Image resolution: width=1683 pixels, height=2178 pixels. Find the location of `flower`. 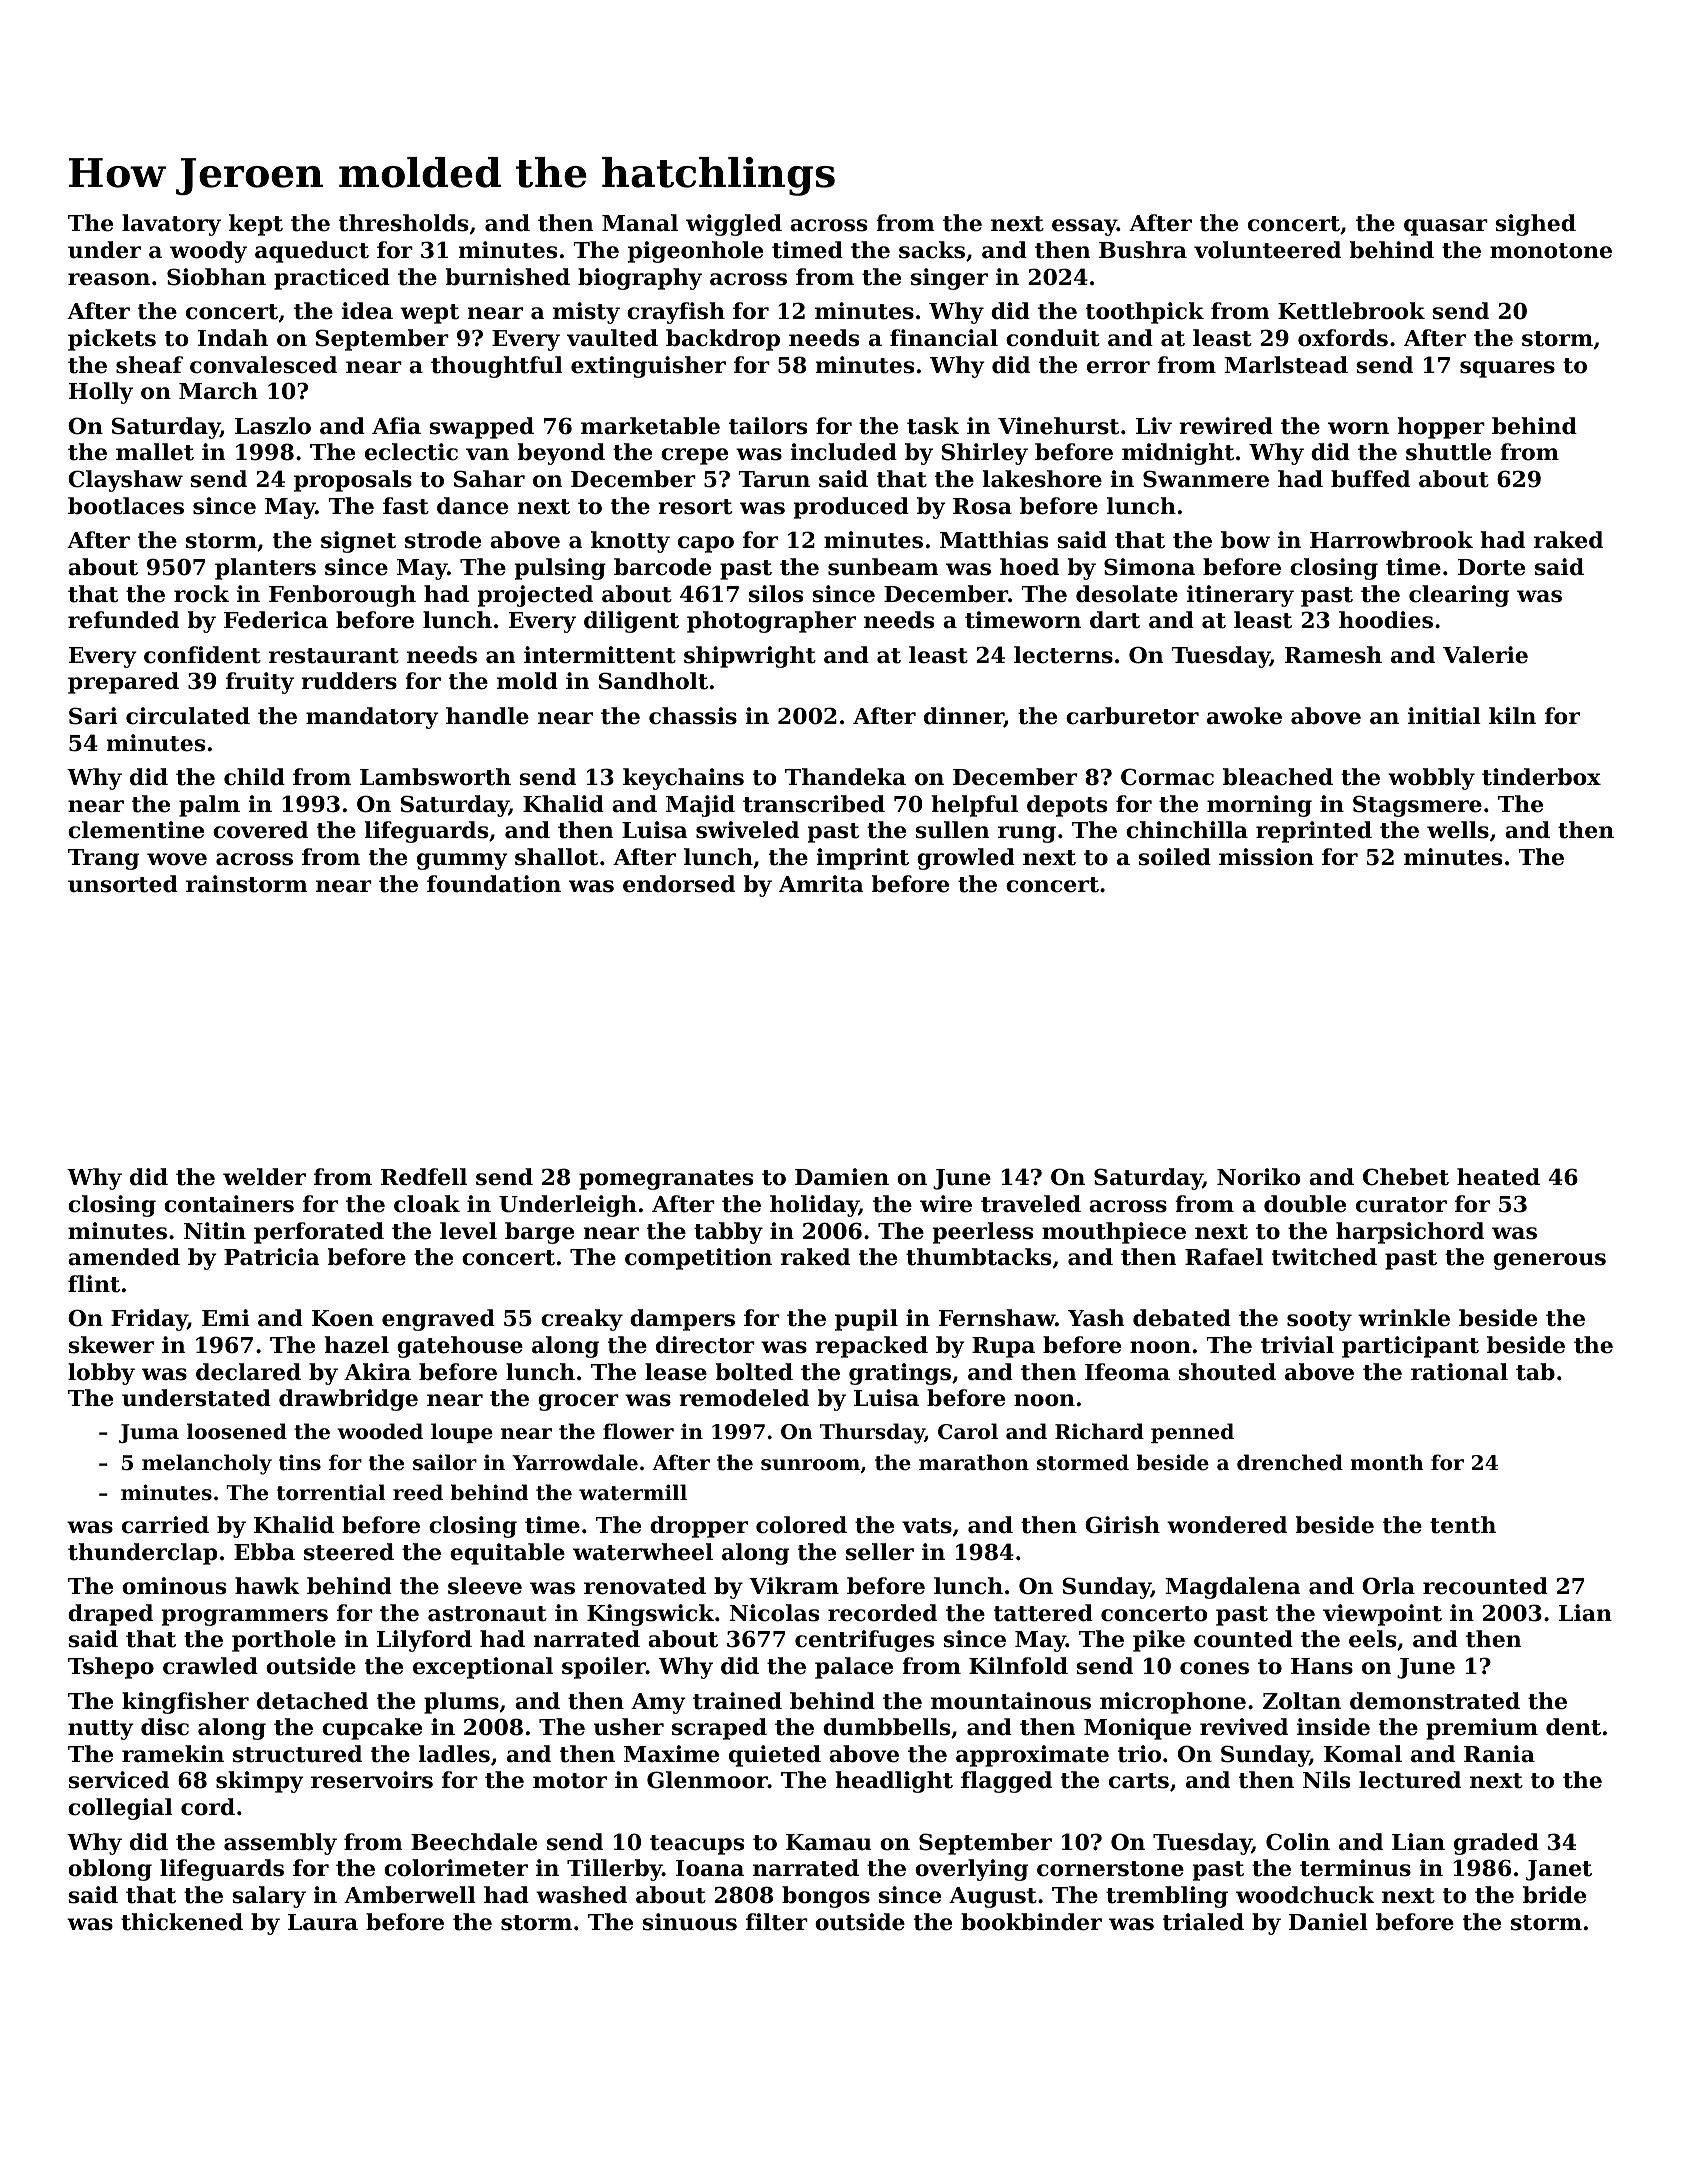

flower is located at coordinates (638, 1431).
